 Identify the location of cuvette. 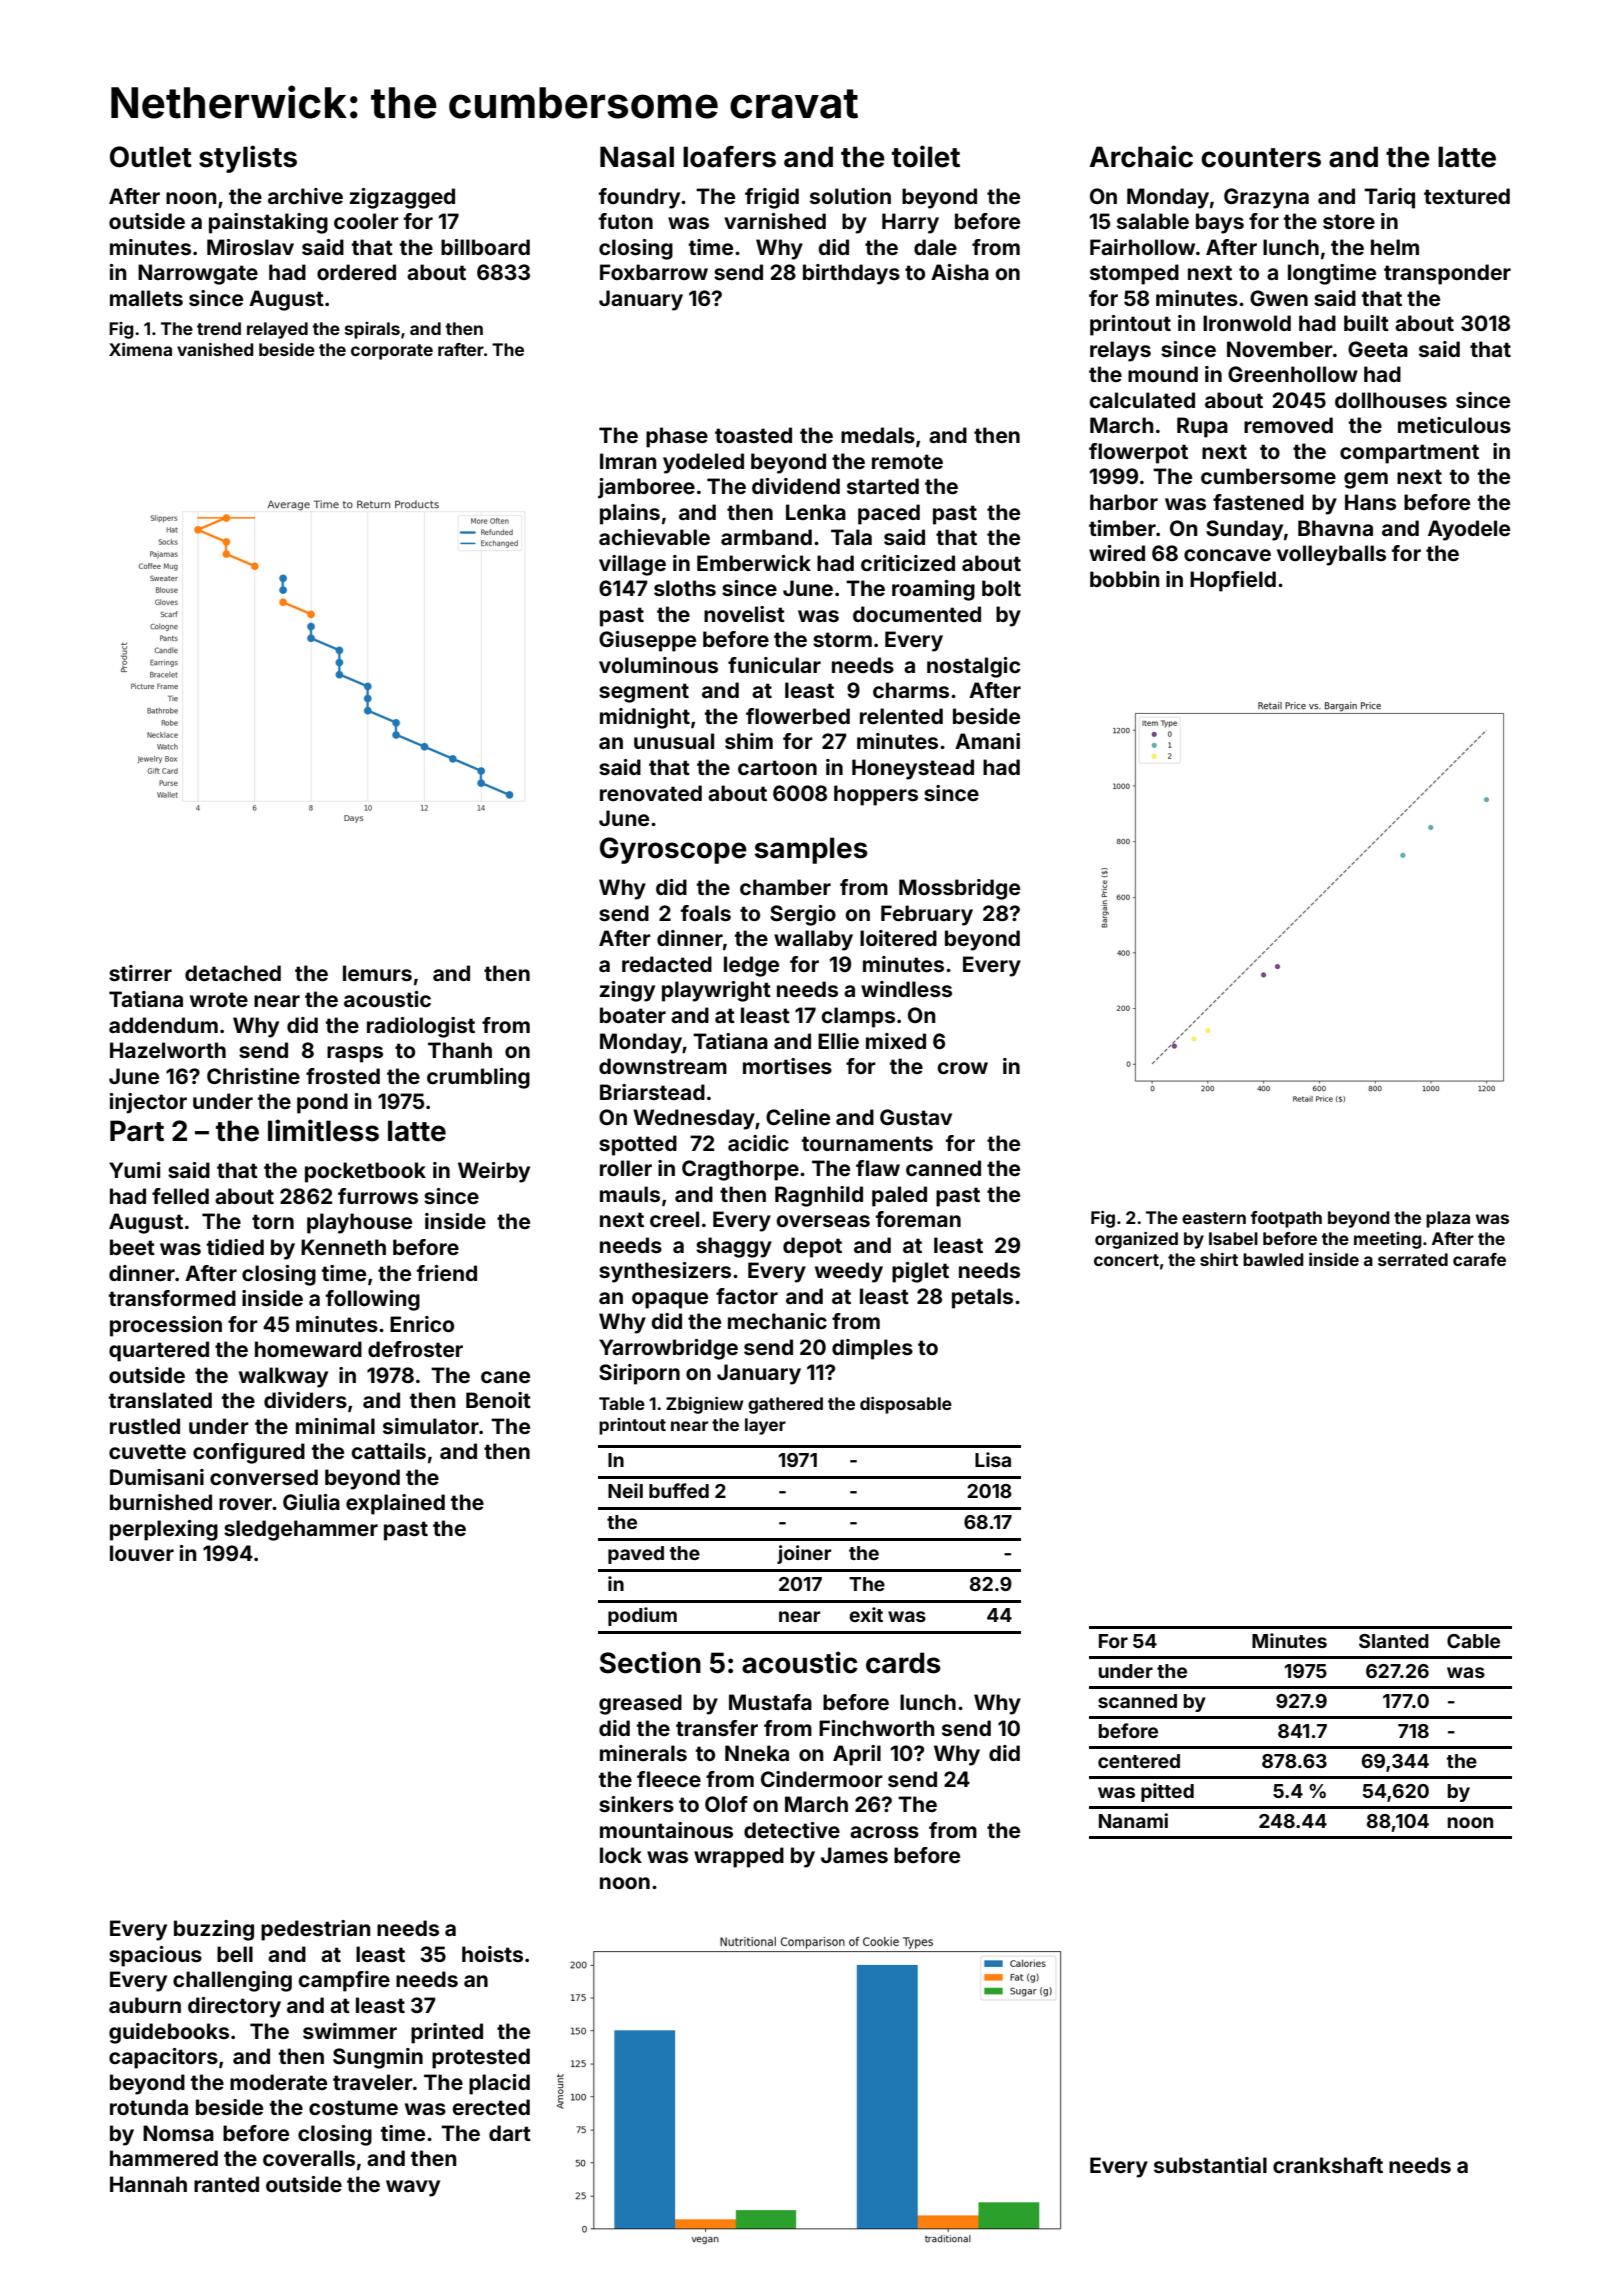
(147, 1451).
